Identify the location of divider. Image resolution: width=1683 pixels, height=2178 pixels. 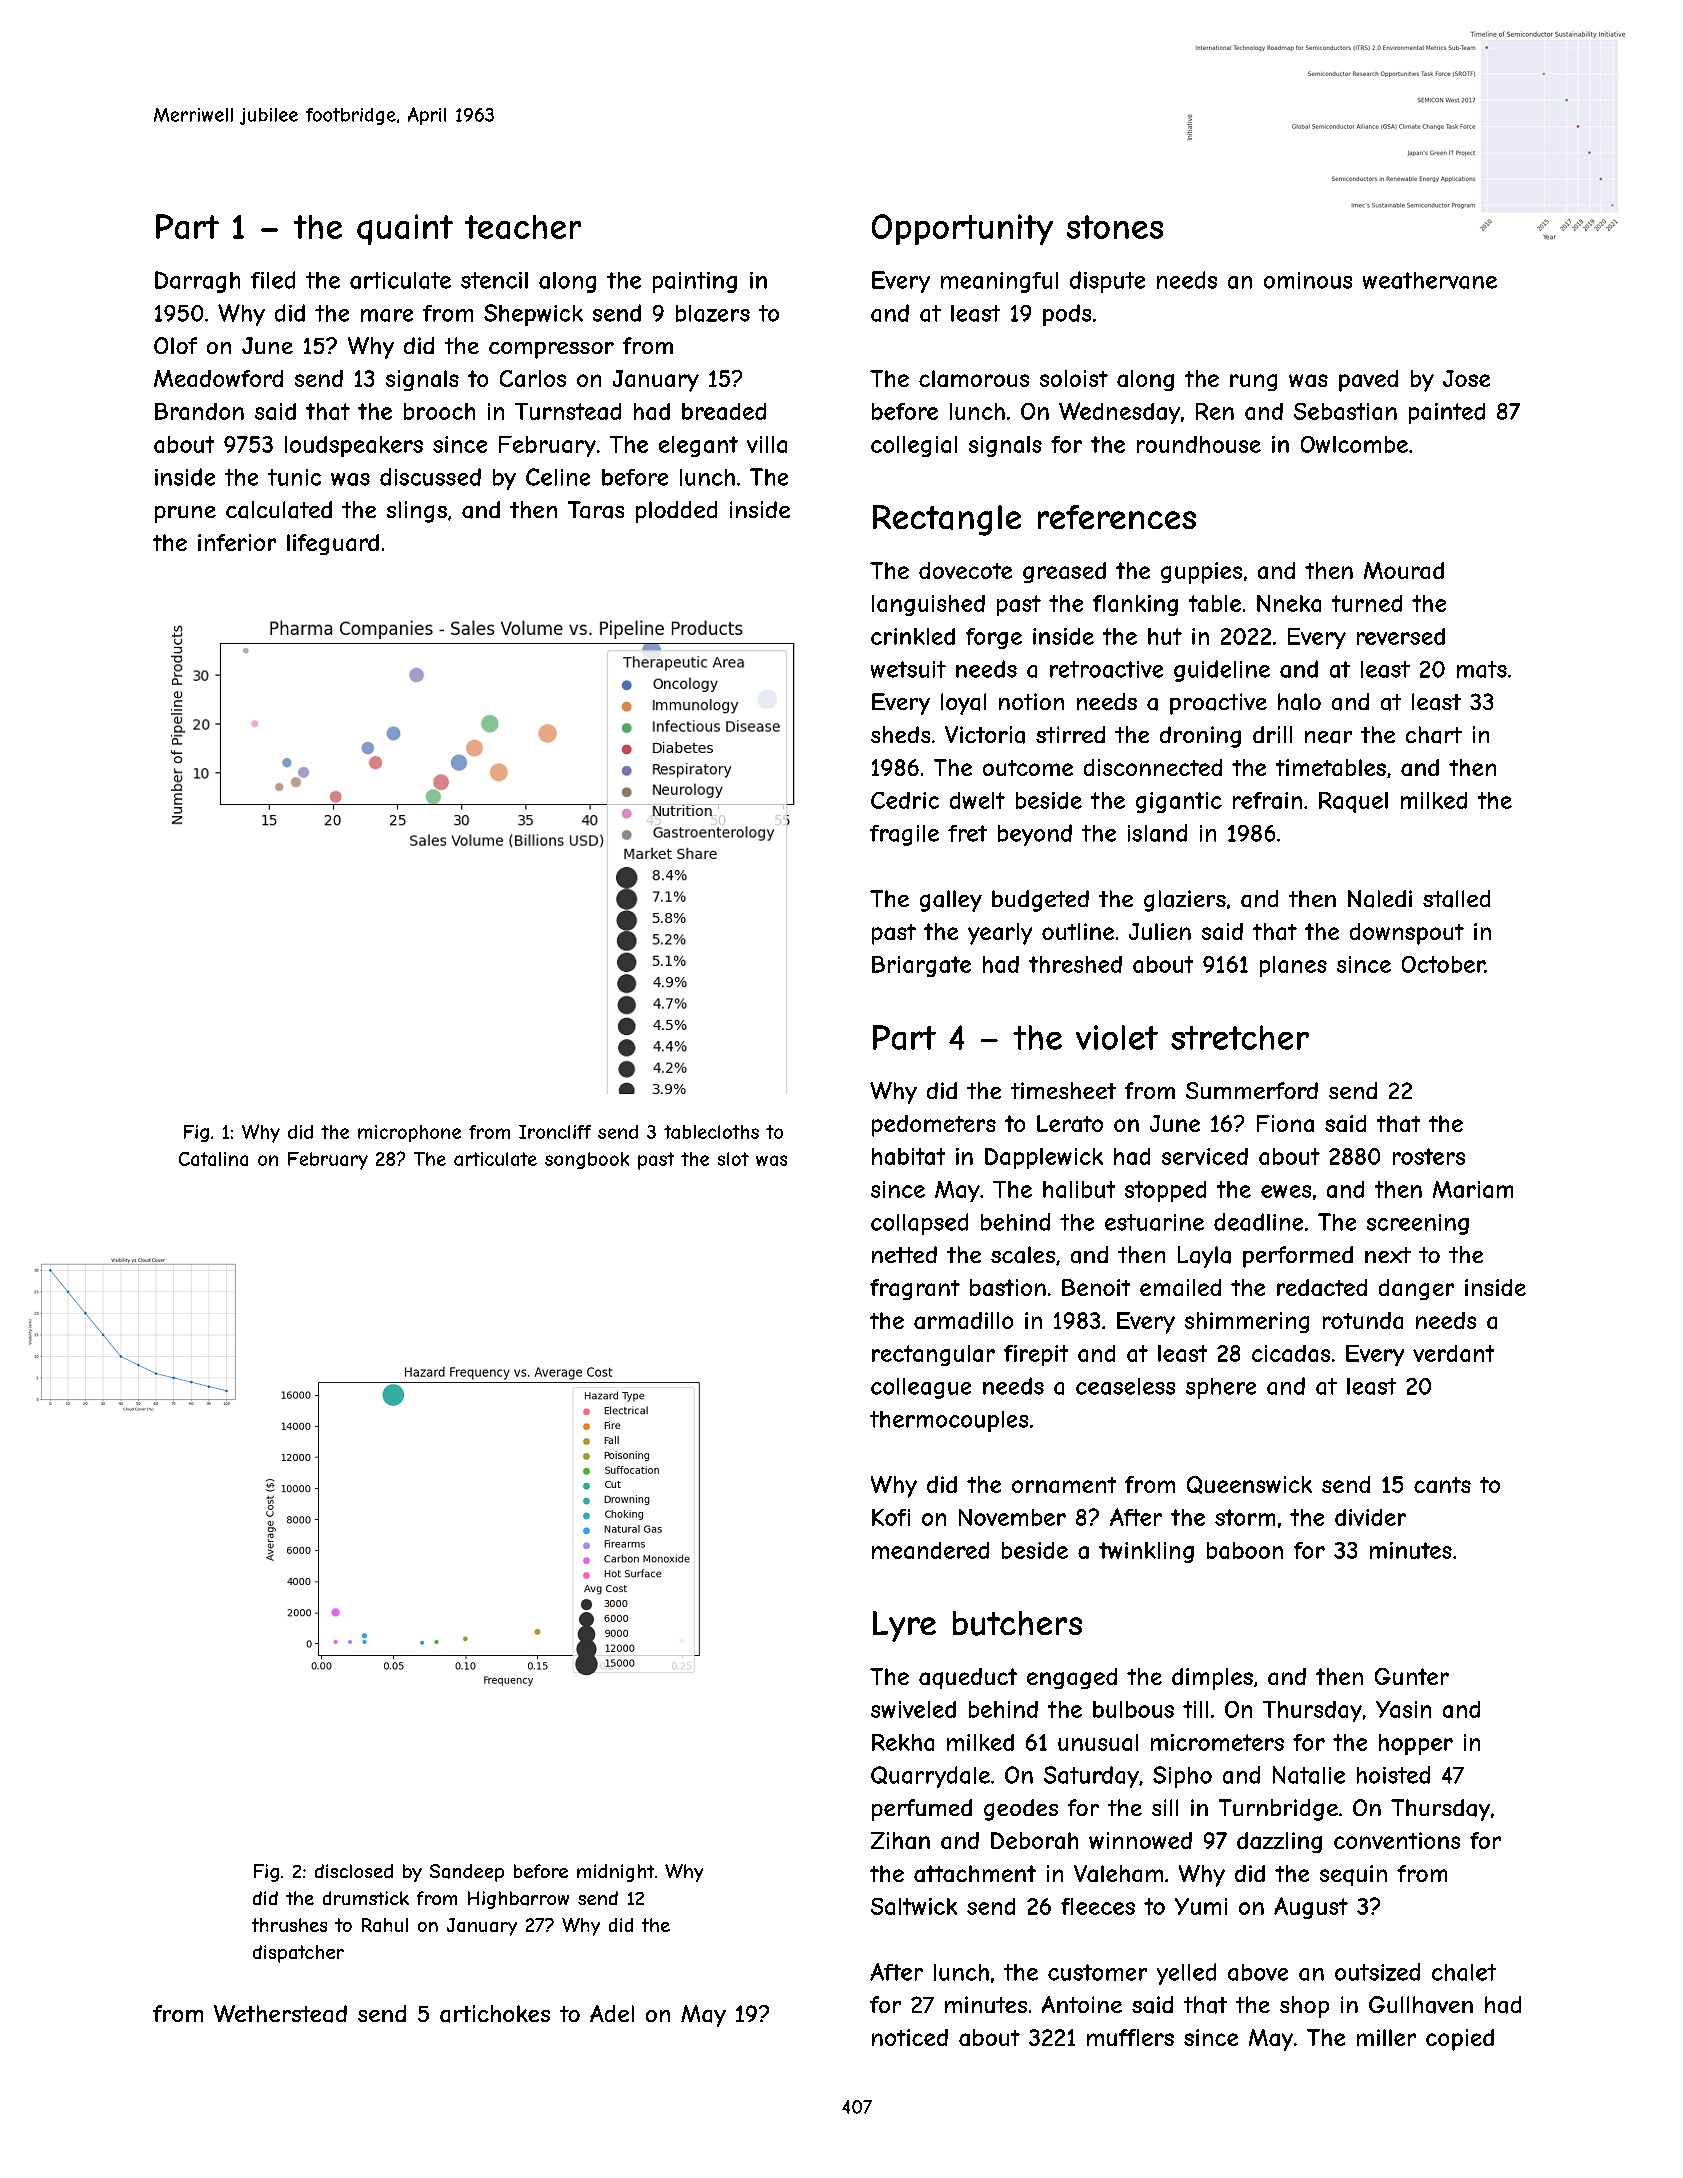
(1370, 1517).
